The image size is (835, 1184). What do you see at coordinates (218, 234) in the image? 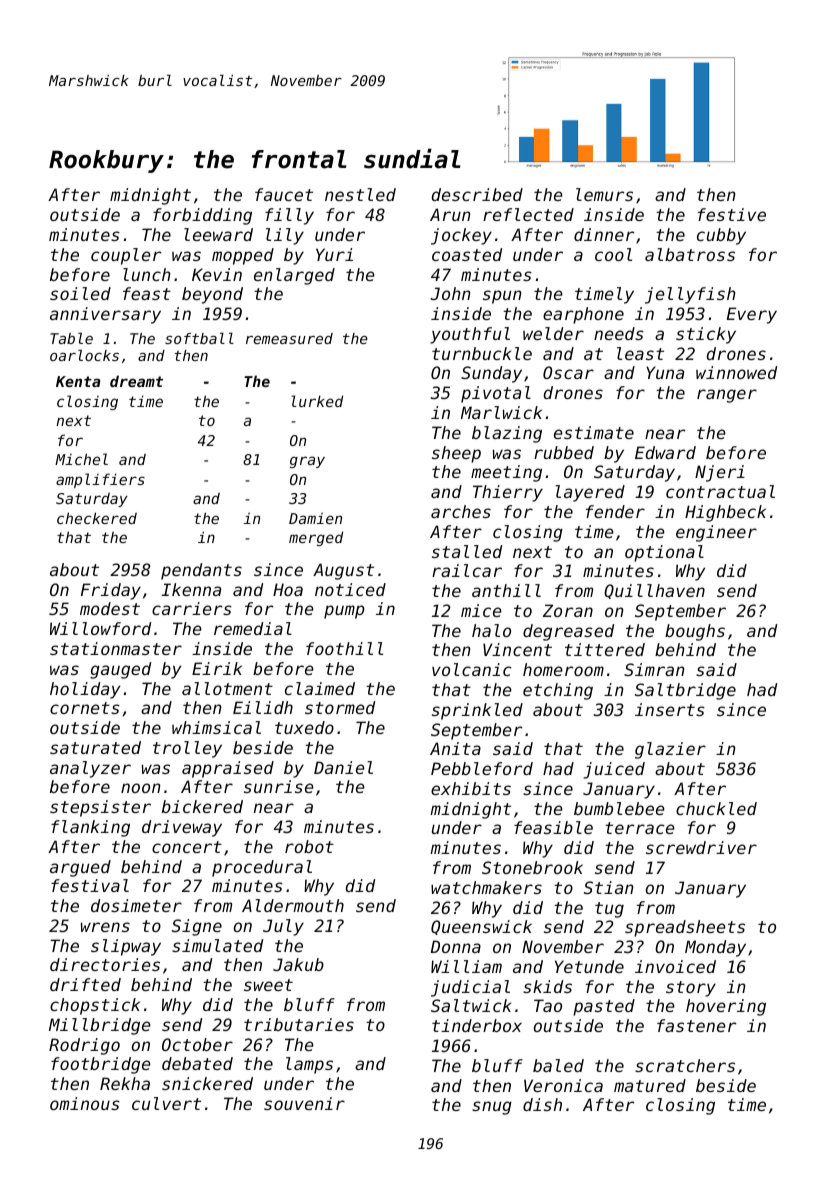
I see `leeward` at bounding box center [218, 234].
